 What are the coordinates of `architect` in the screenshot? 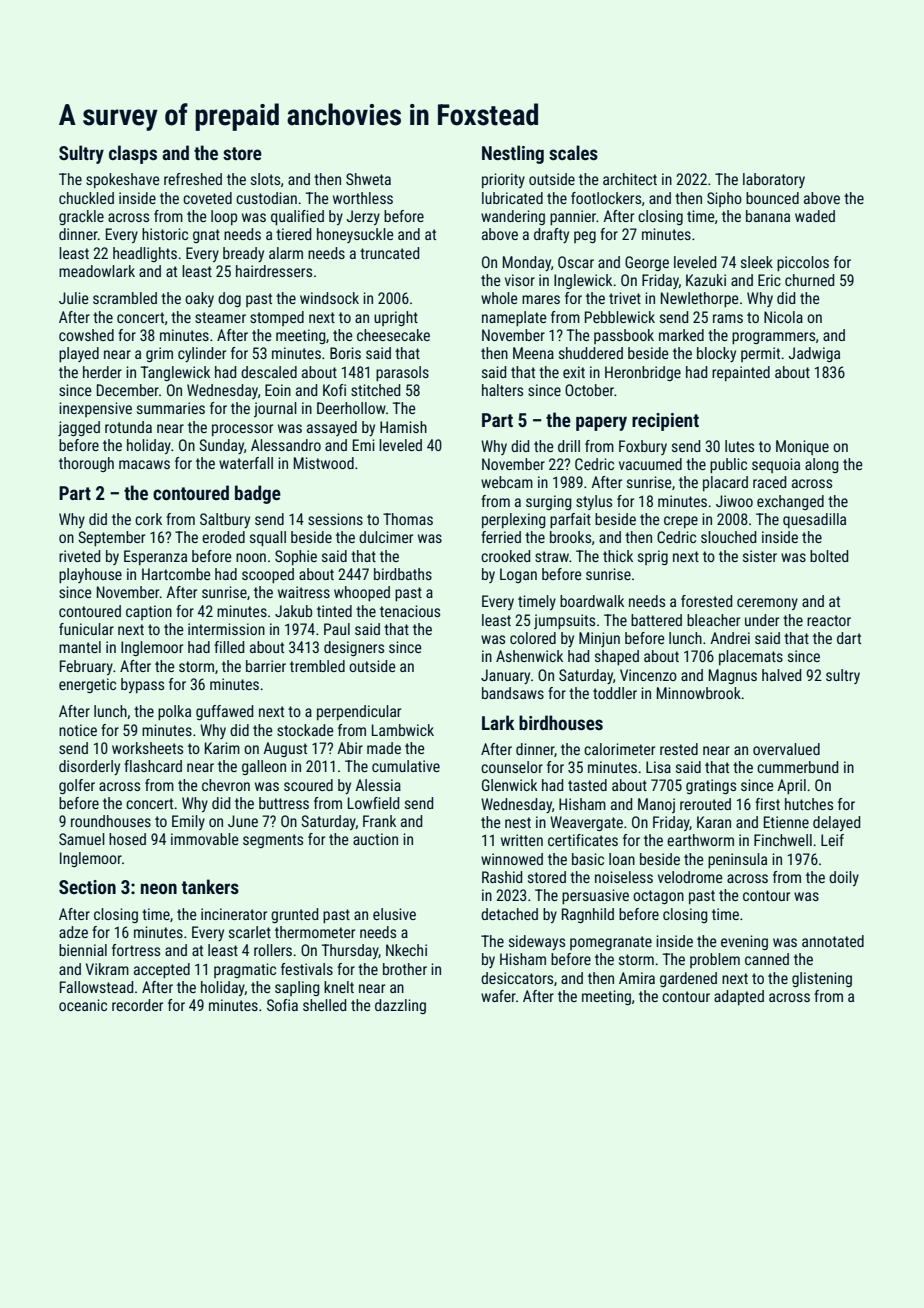 It's located at (630, 179).
